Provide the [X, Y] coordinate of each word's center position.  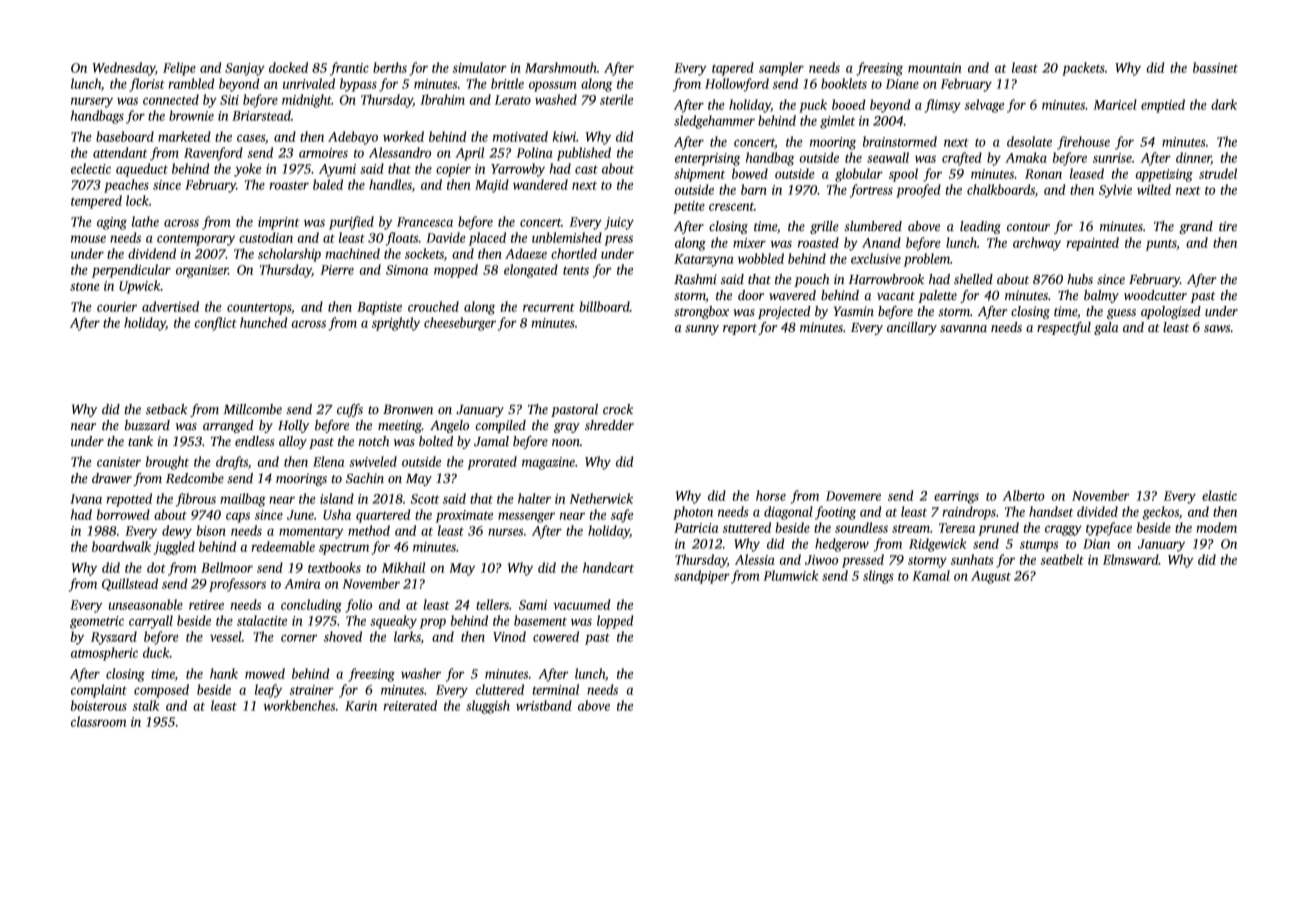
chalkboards [1001, 189]
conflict [216, 324]
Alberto [1024, 495]
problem [927, 260]
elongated [531, 271]
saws [1217, 328]
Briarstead [261, 115]
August [991, 577]
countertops [259, 309]
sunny [702, 330]
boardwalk [121, 546]
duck [156, 652]
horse [771, 495]
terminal [556, 689]
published [584, 154]
